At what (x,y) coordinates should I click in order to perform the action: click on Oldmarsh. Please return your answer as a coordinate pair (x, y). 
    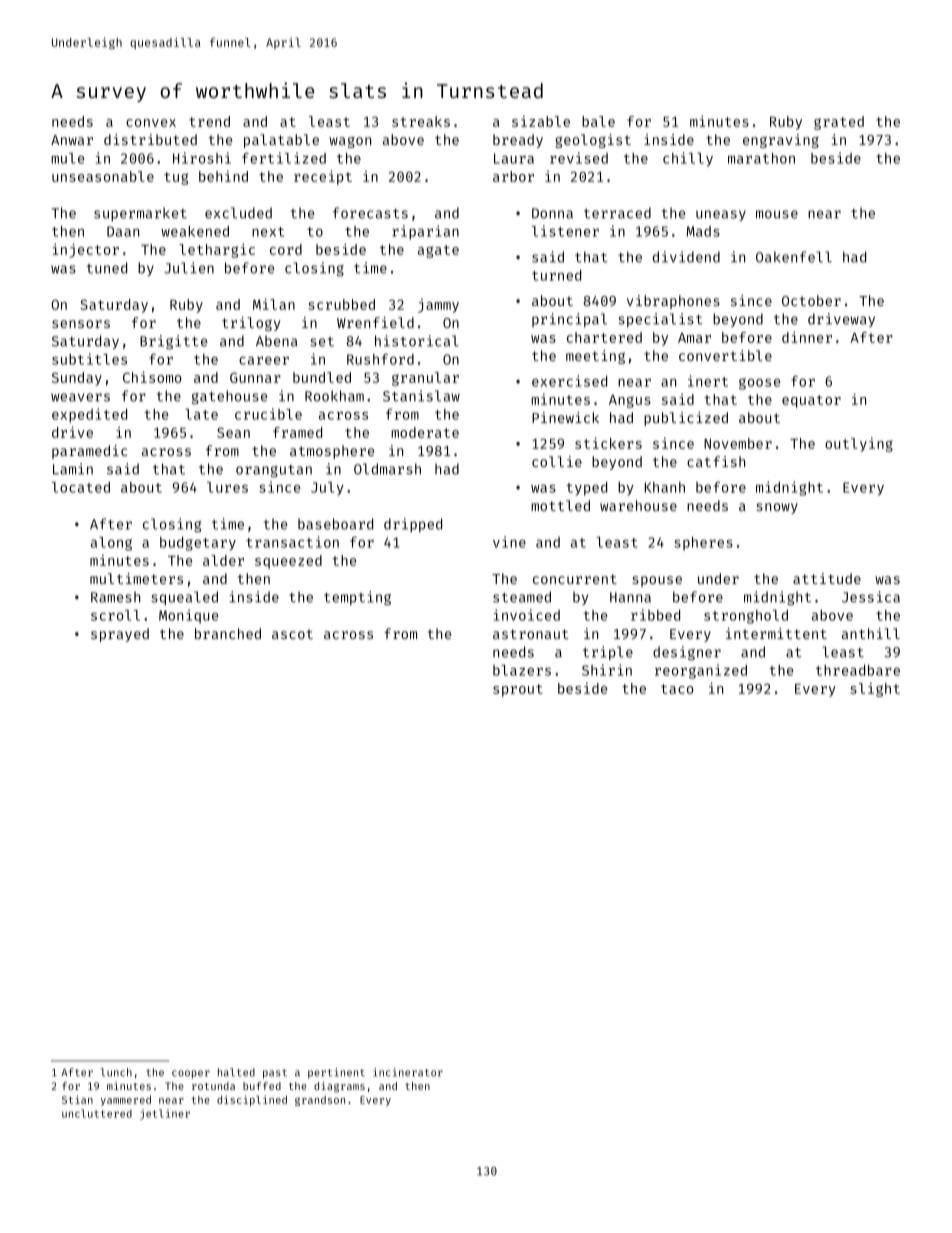
    Looking at the image, I should click on (387, 469).
